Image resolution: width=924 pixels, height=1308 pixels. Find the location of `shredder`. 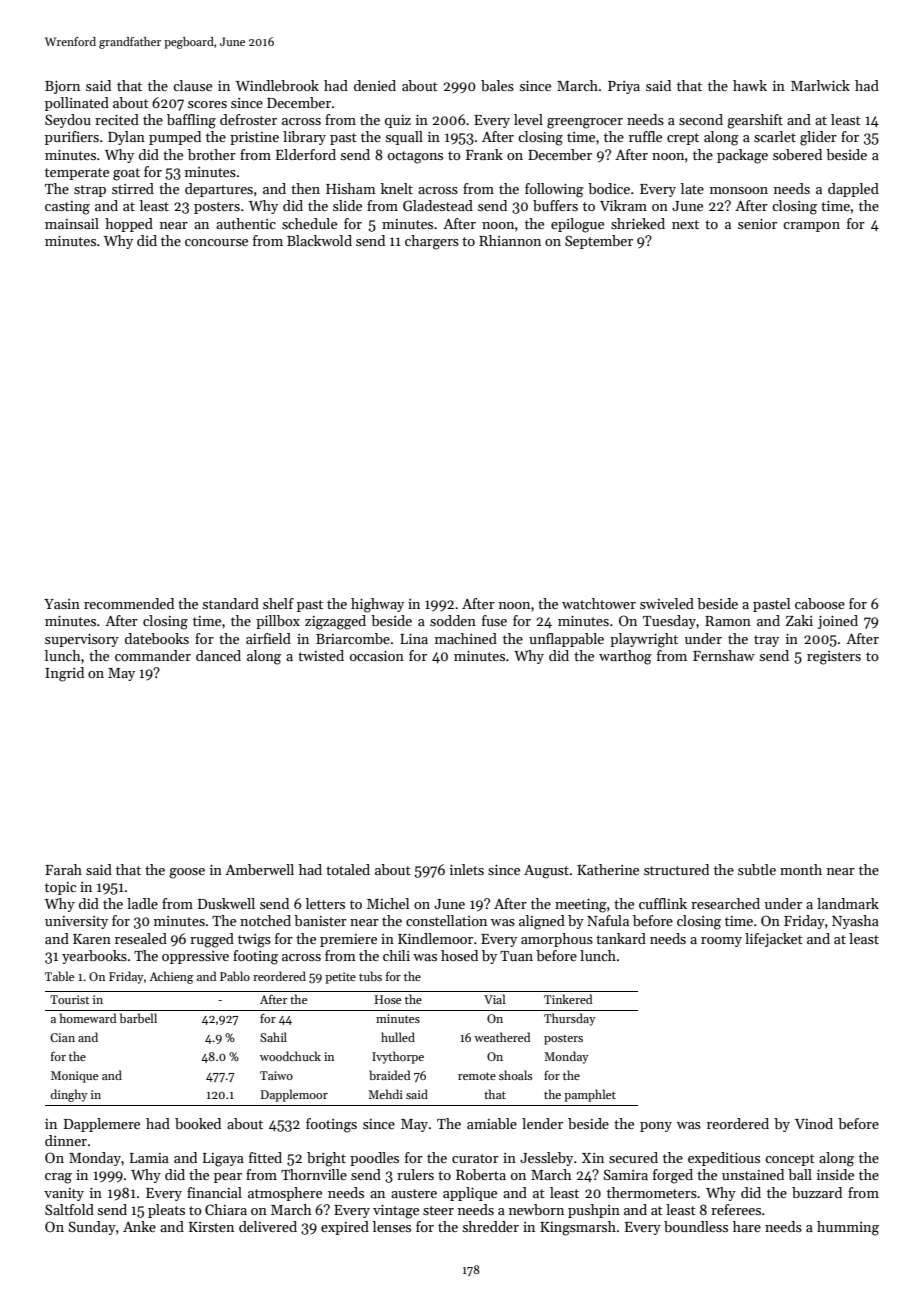

shredder is located at coordinates (491, 1226).
